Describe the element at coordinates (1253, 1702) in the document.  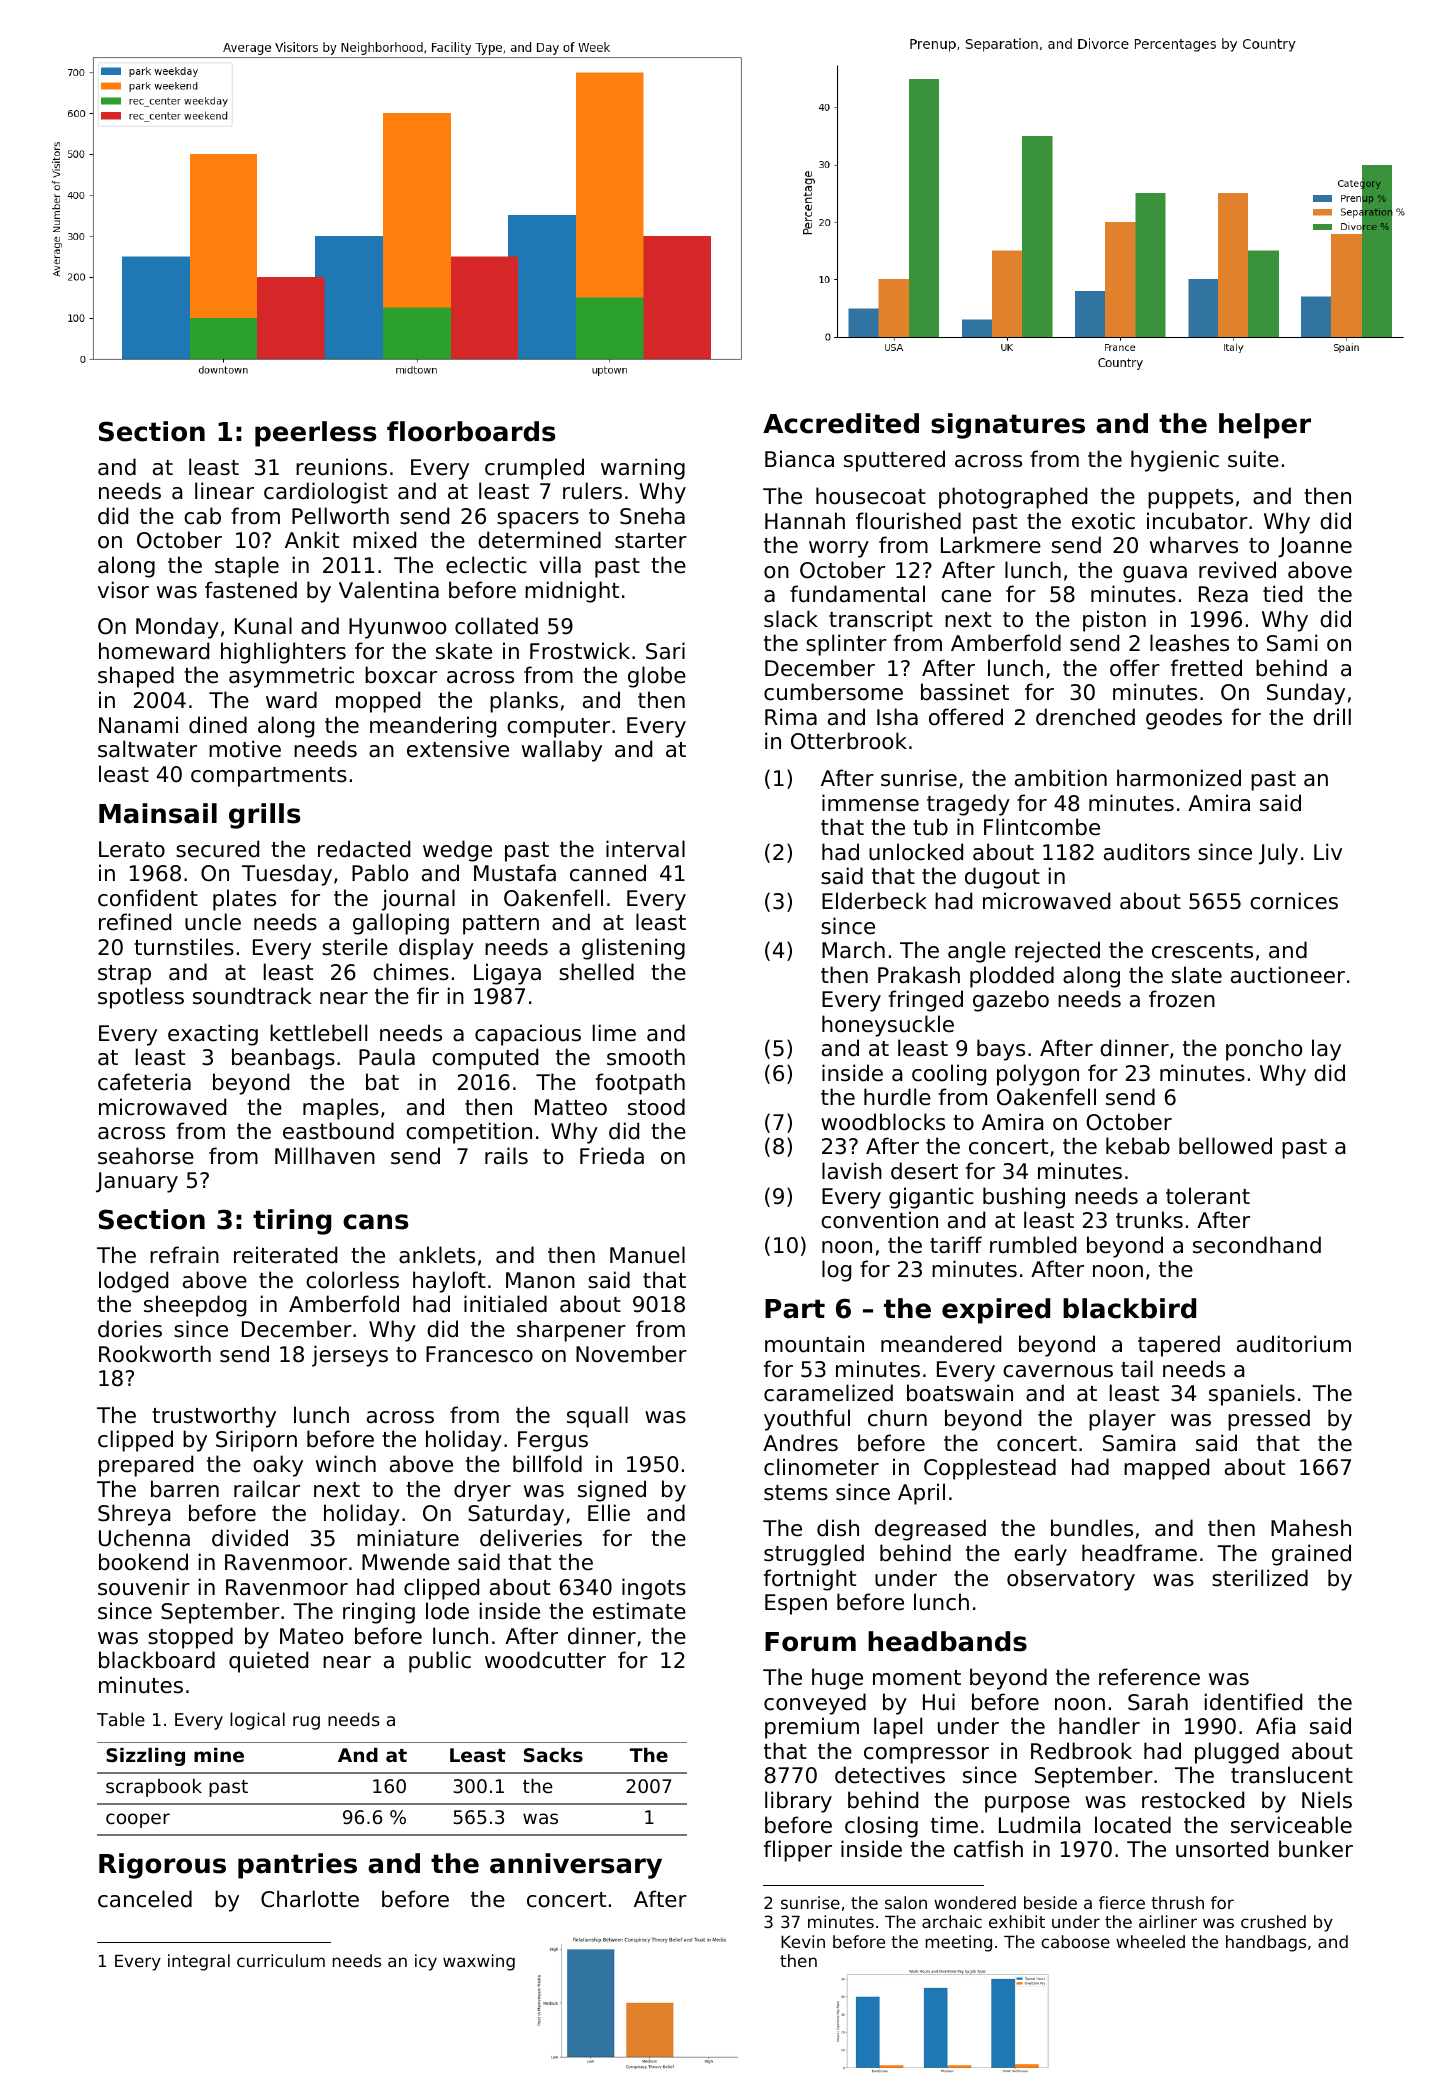
I see `identified` at that location.
